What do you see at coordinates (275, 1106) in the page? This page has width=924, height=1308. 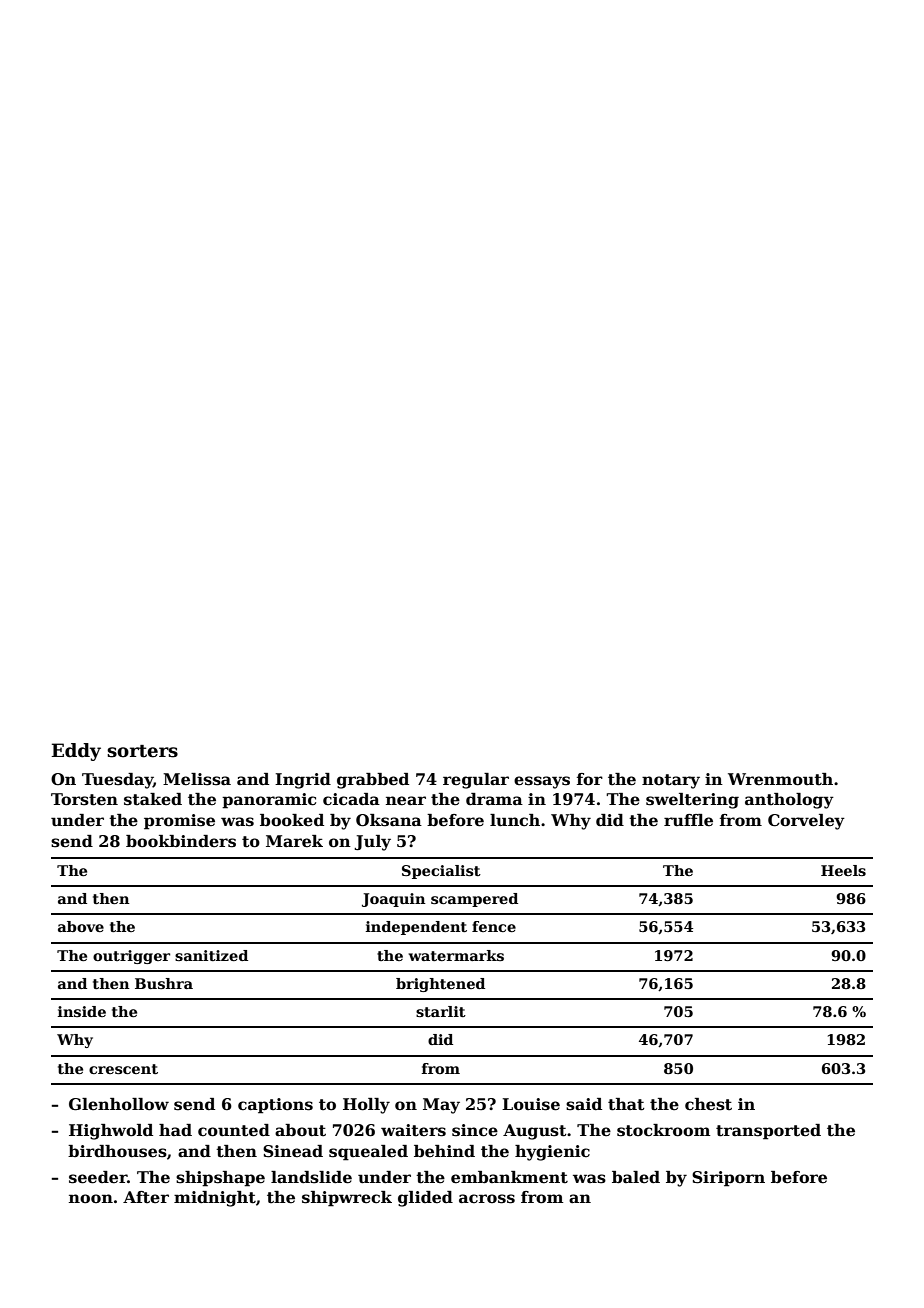 I see `captions` at bounding box center [275, 1106].
